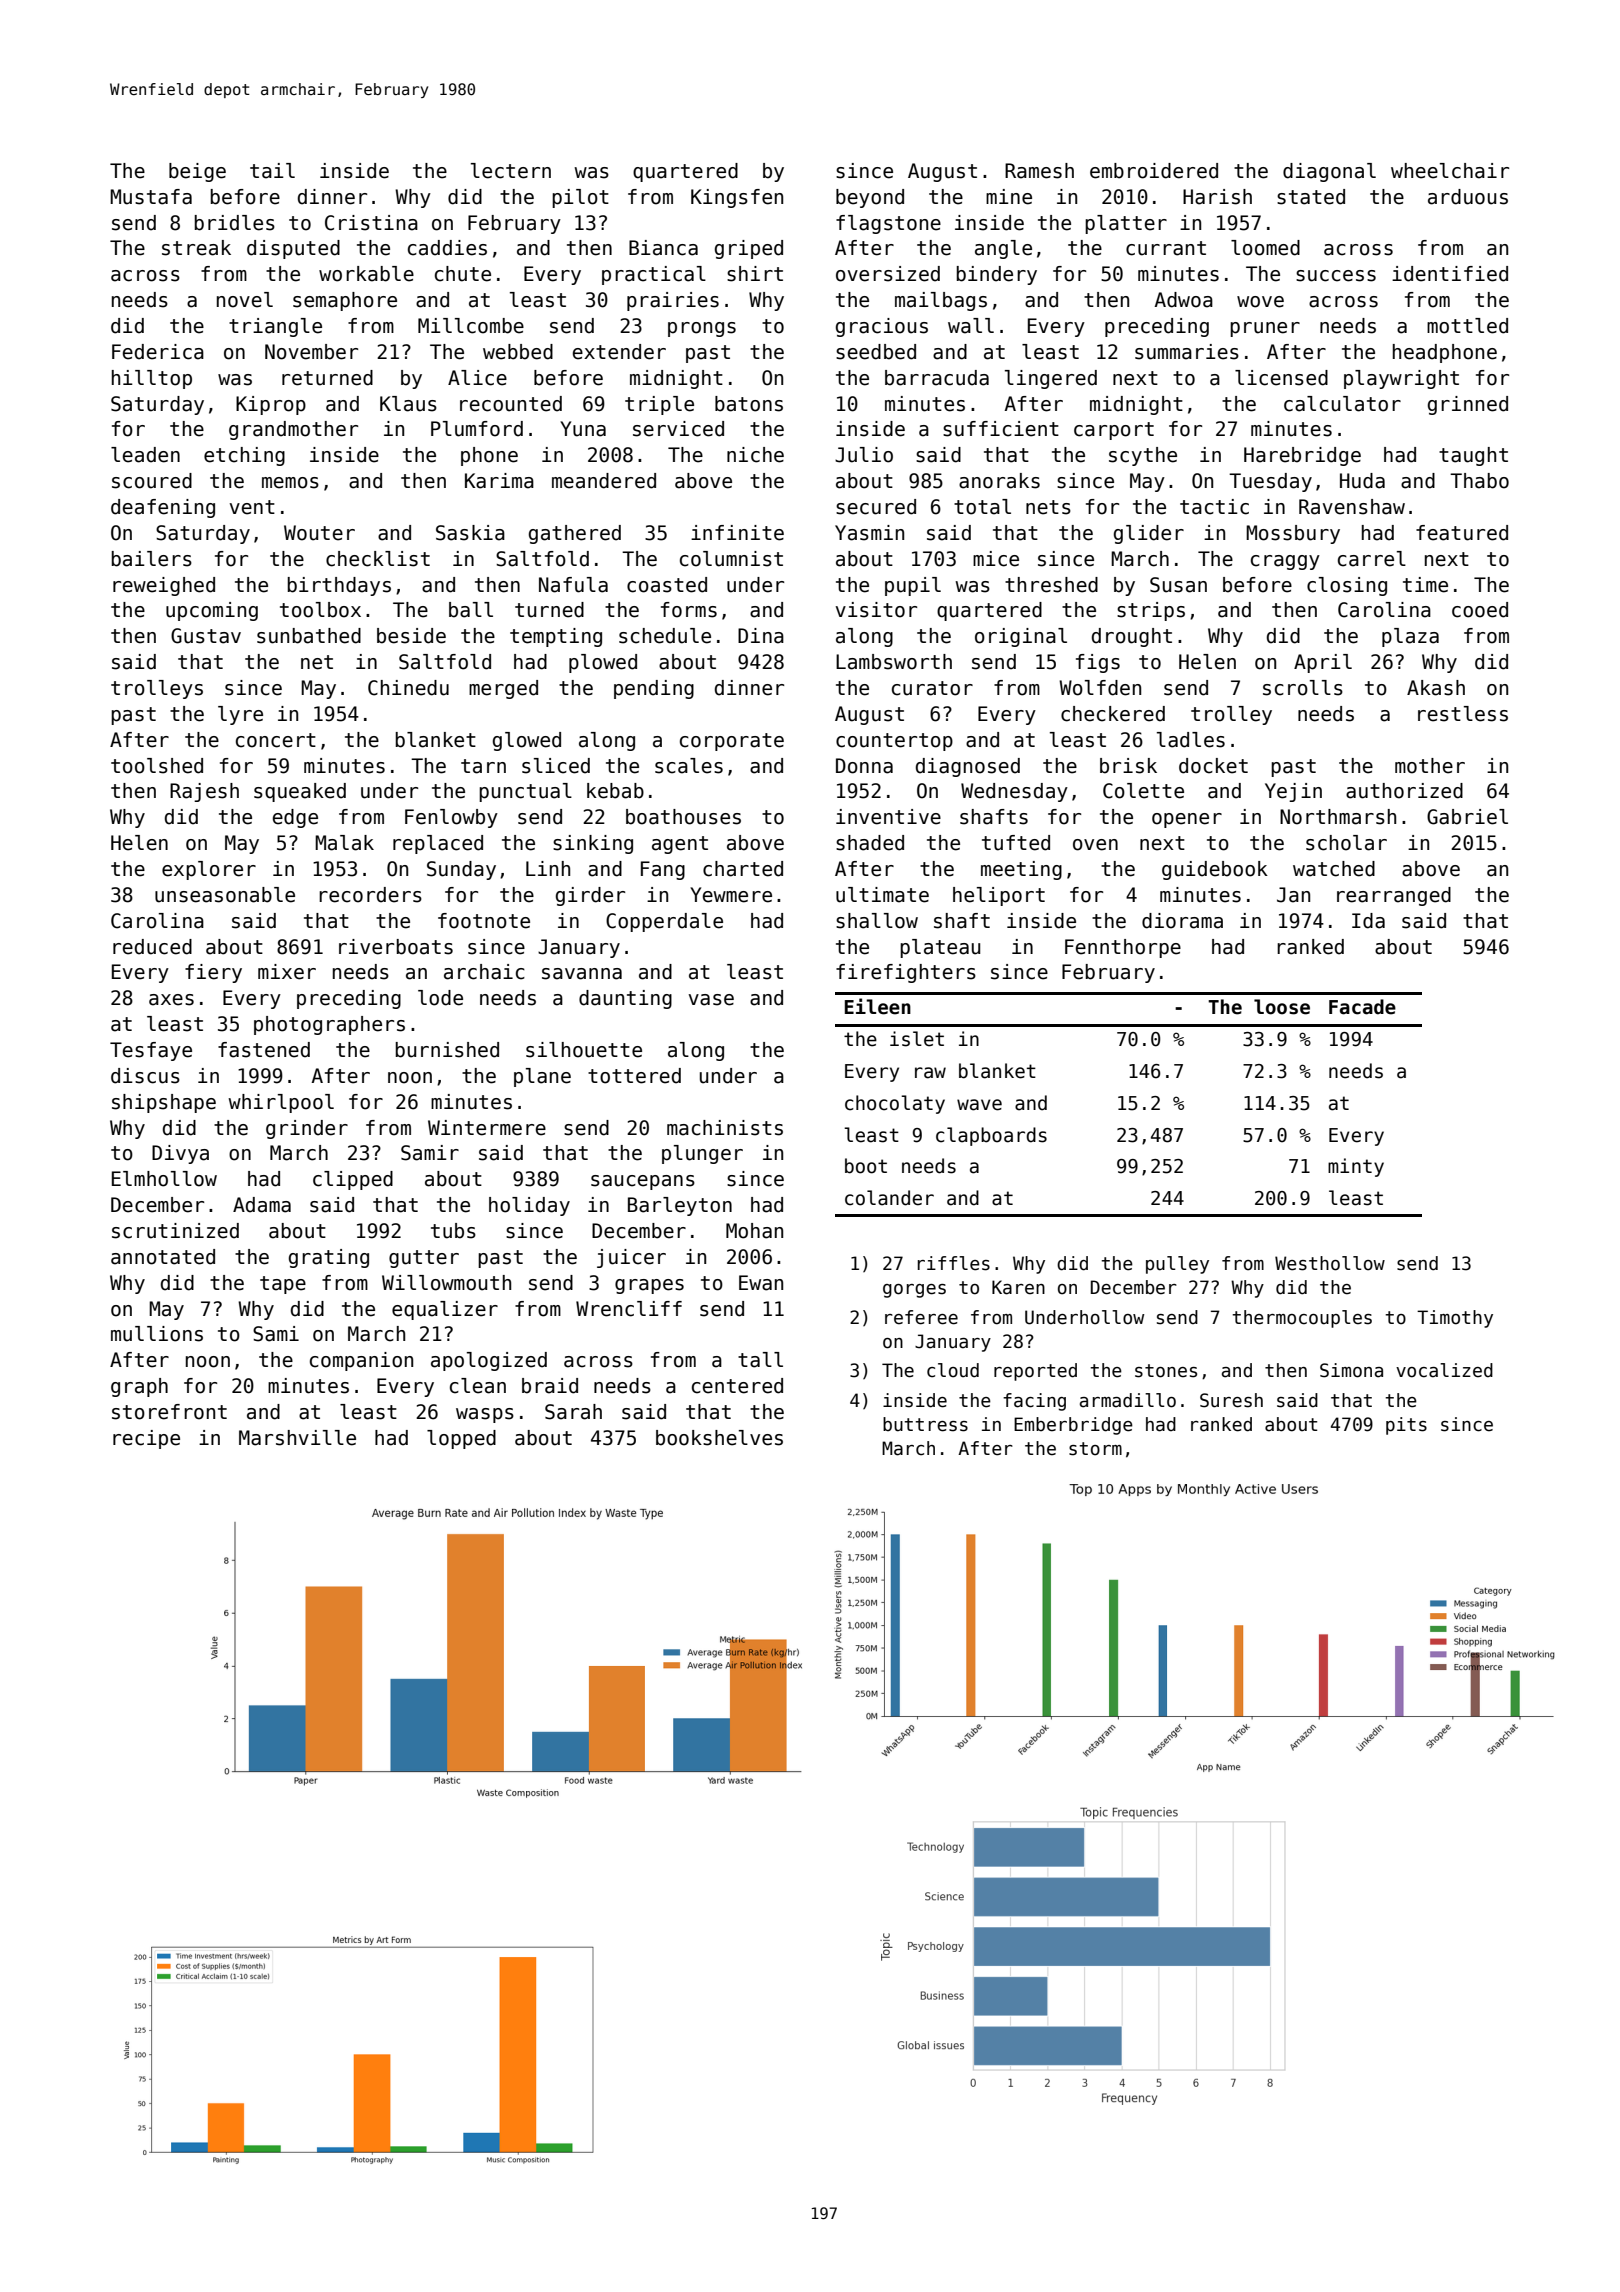 The image size is (1620, 2292). Describe the element at coordinates (1467, 326) in the screenshot. I see `mottled` at that location.
